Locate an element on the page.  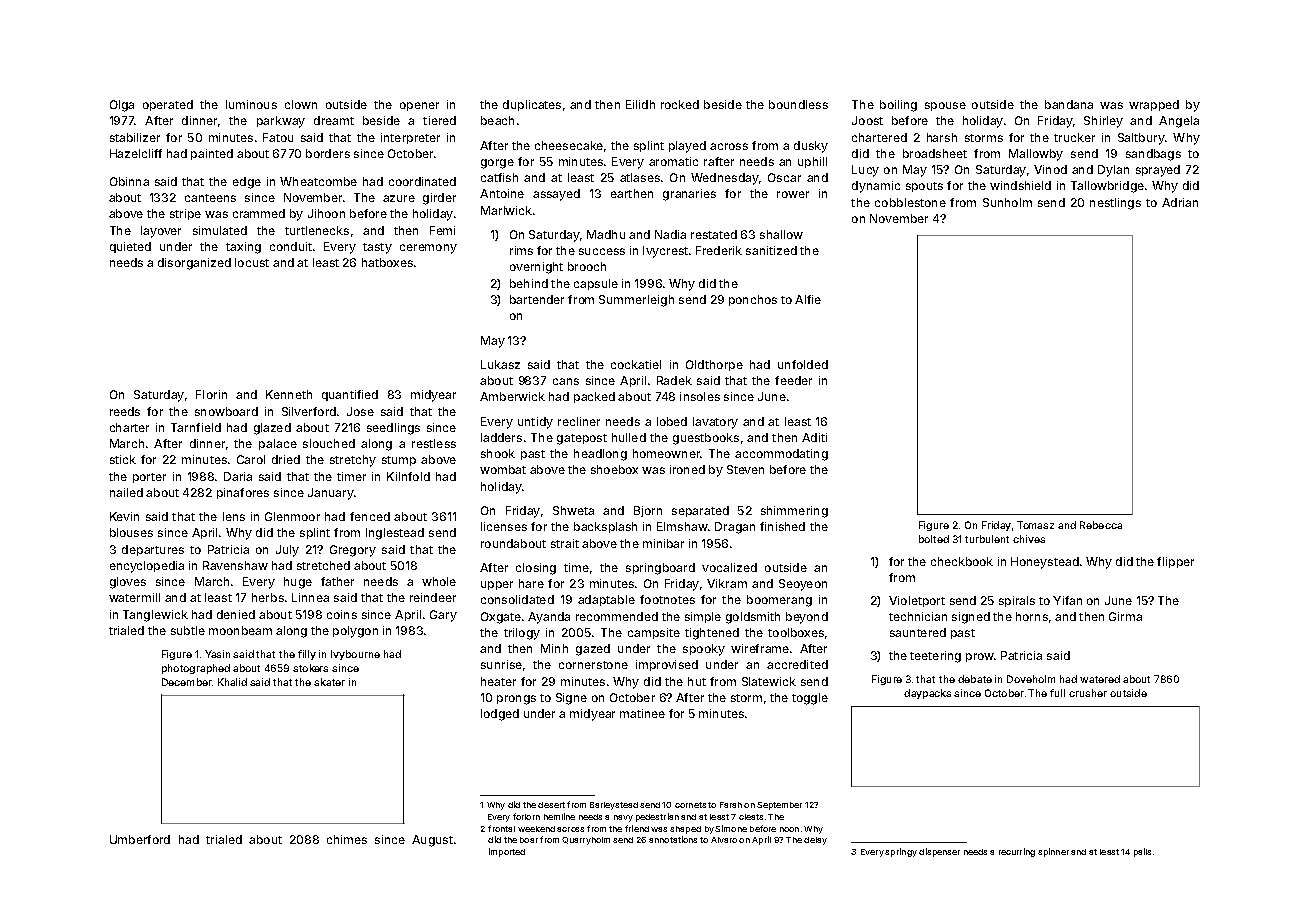
imported is located at coordinates (507, 852).
